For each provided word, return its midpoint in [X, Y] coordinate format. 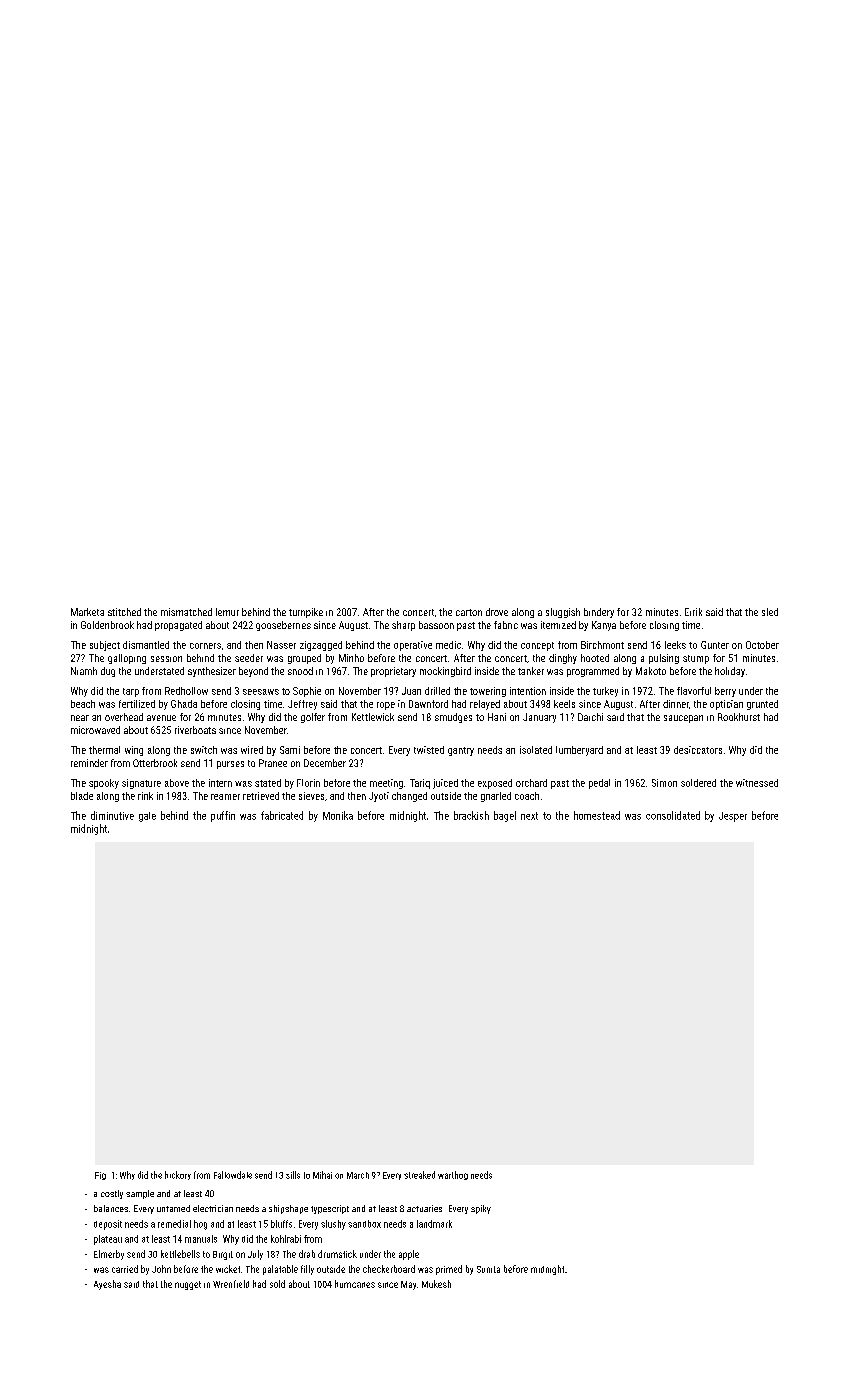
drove [497, 612]
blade [82, 796]
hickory [178, 1175]
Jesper [733, 817]
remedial [174, 1224]
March [358, 1175]
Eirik [693, 612]
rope [386, 706]
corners [205, 646]
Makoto [651, 671]
